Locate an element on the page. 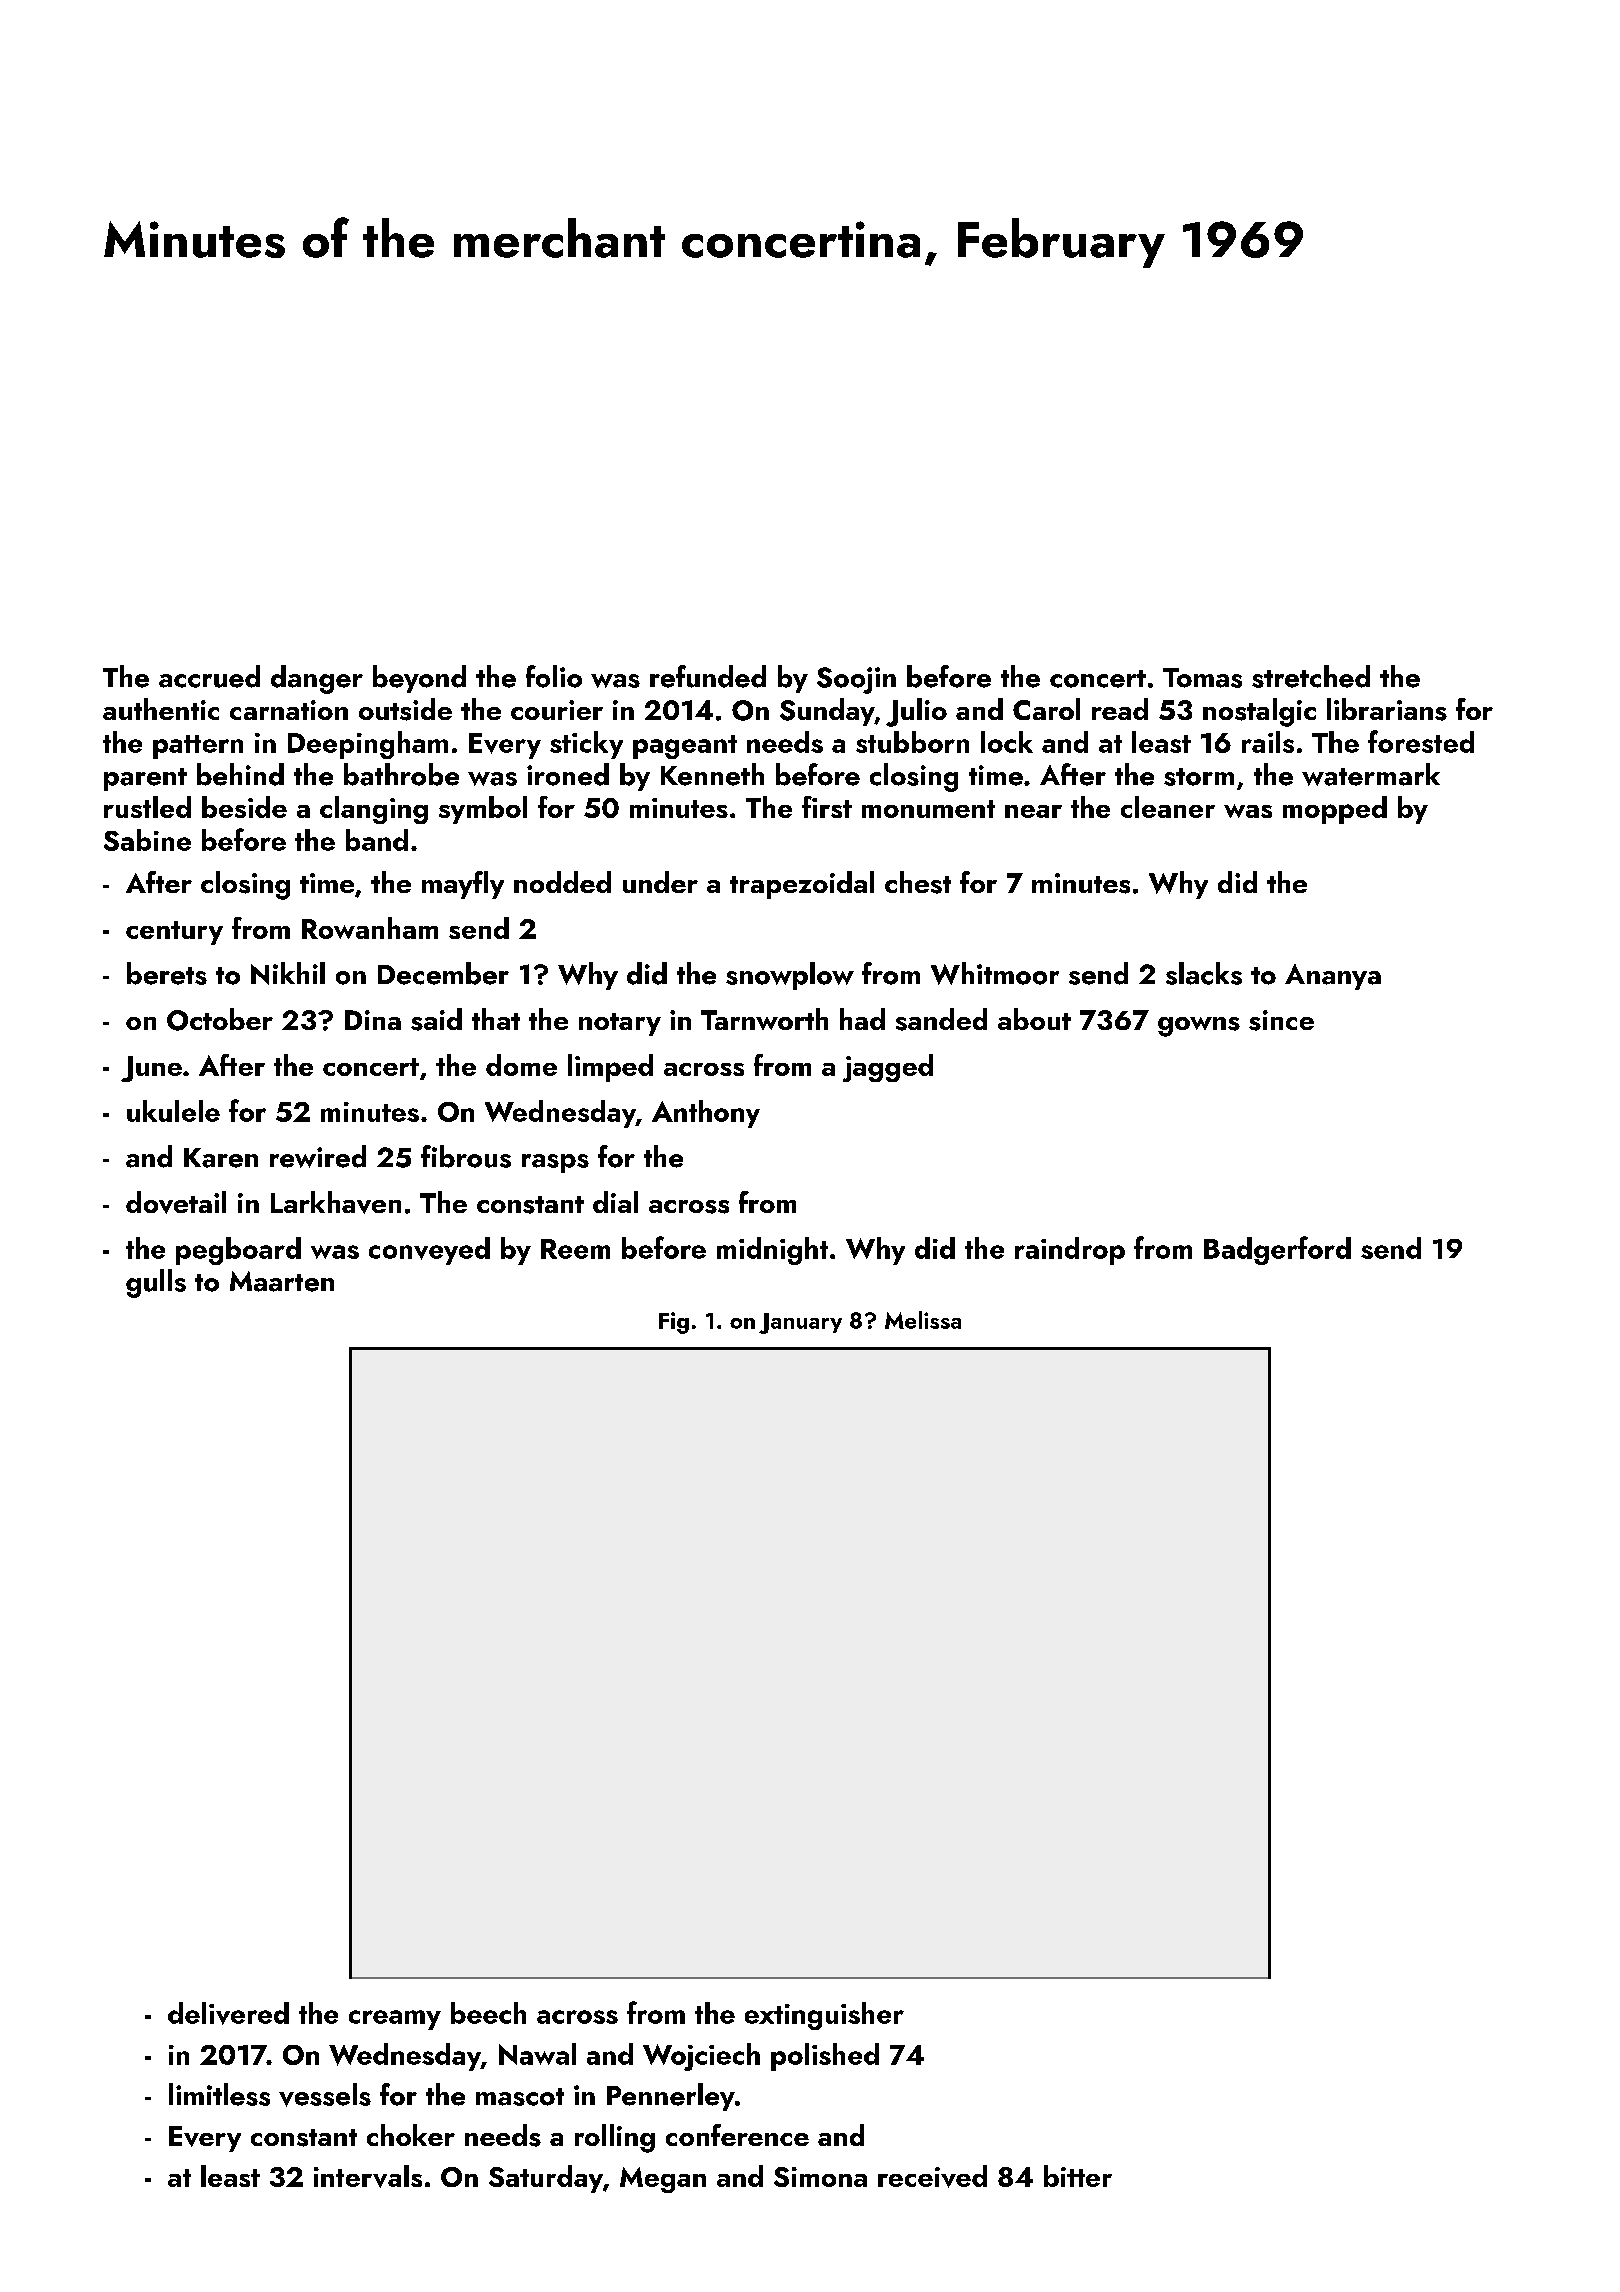 This image has width=1620, height=2292. Sabine is located at coordinates (147, 840).
